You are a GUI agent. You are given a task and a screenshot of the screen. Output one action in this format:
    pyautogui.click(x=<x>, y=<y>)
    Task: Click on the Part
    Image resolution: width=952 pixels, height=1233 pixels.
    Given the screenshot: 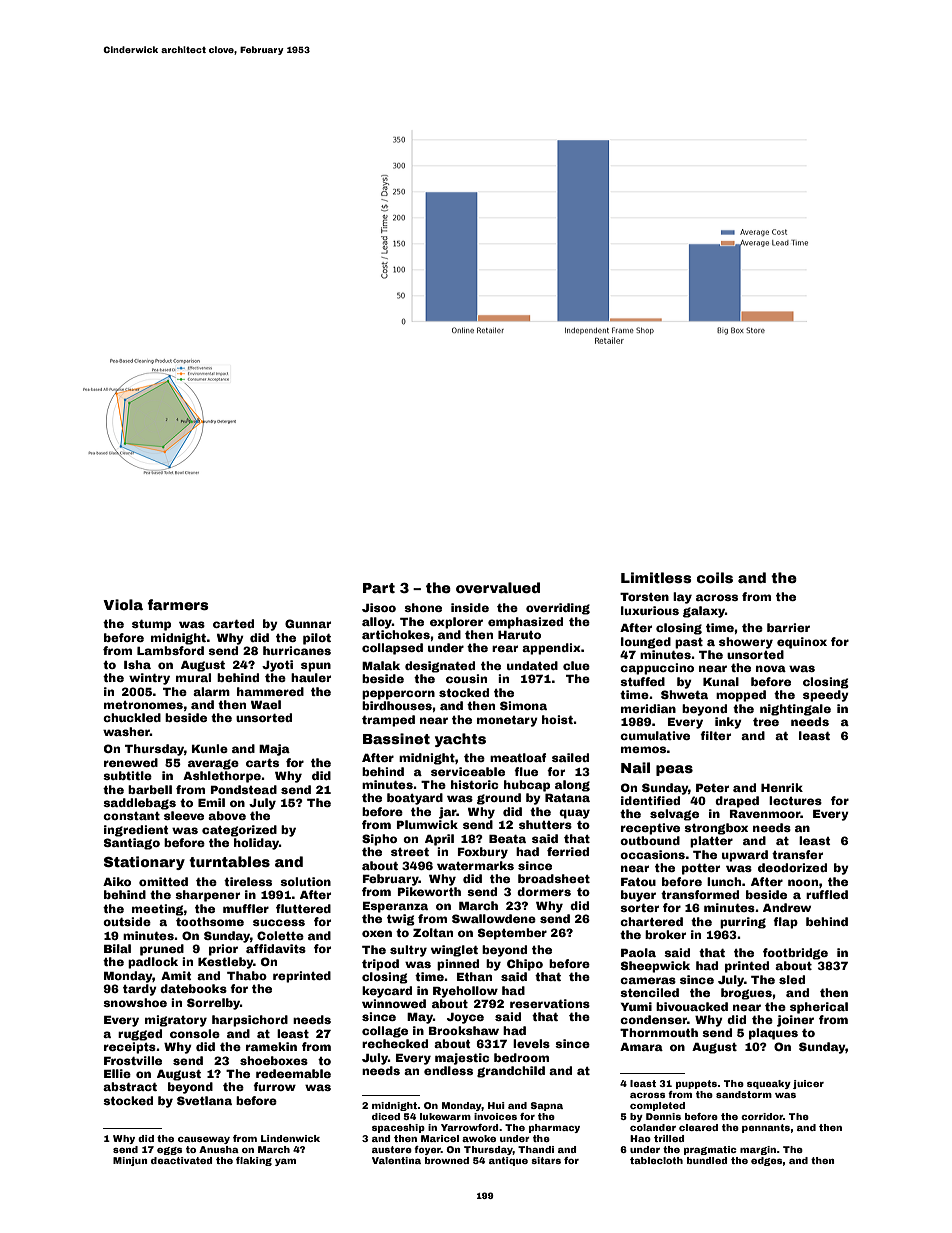 What is the action you would take?
    pyautogui.click(x=379, y=588)
